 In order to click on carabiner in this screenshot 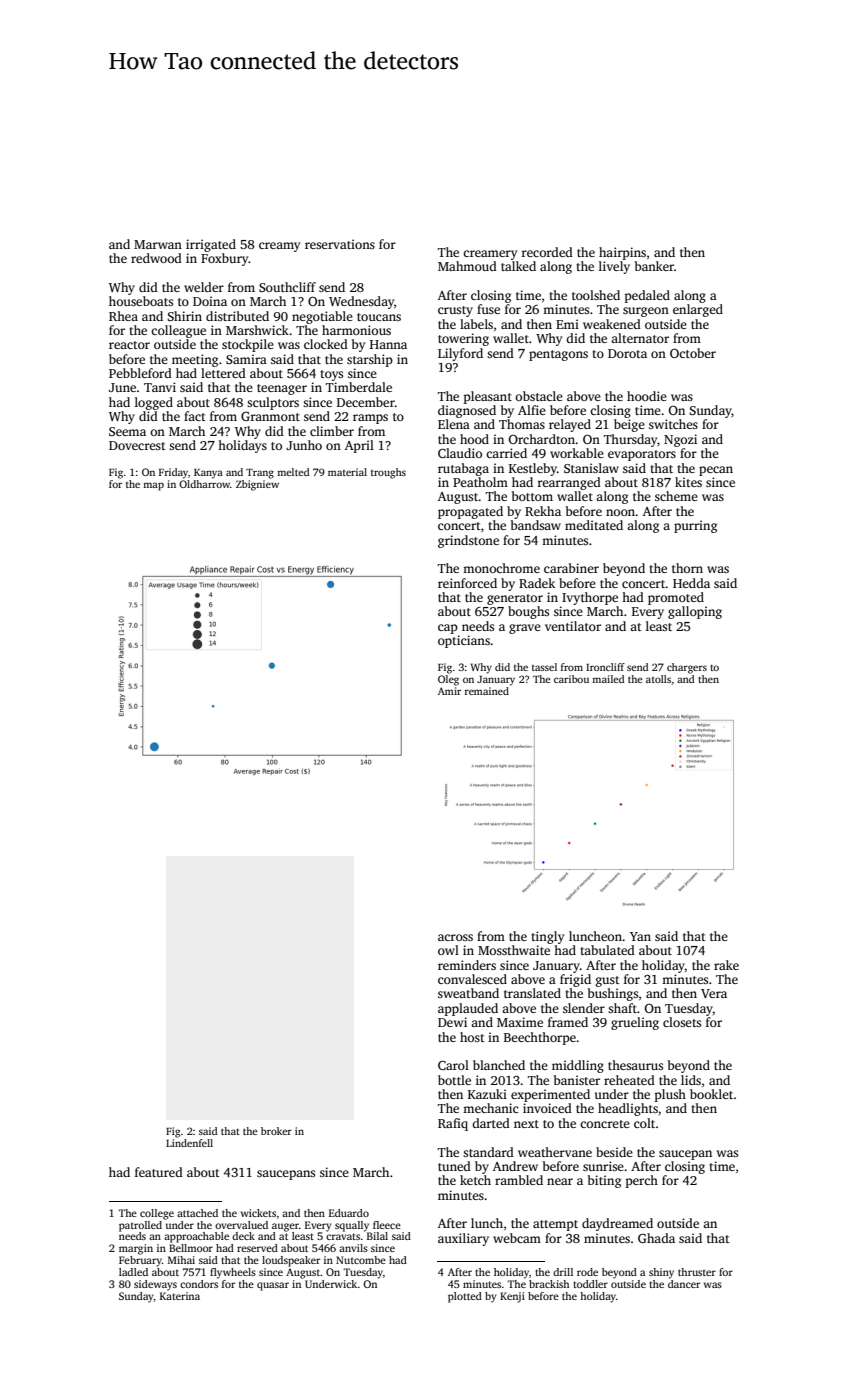, I will do `click(571, 568)`.
